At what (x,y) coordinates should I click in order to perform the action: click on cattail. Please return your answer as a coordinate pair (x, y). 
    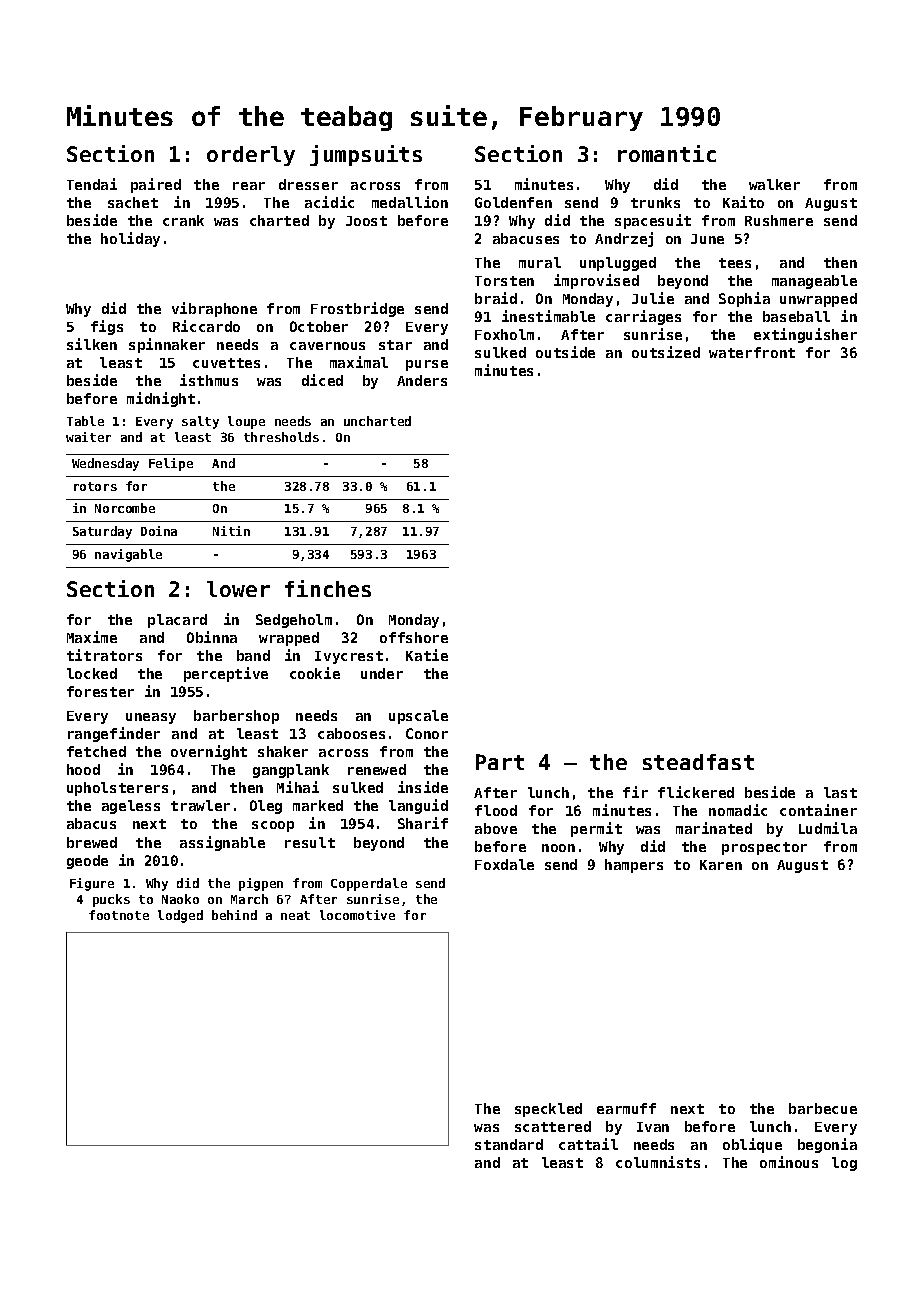
    Looking at the image, I should click on (588, 1144).
